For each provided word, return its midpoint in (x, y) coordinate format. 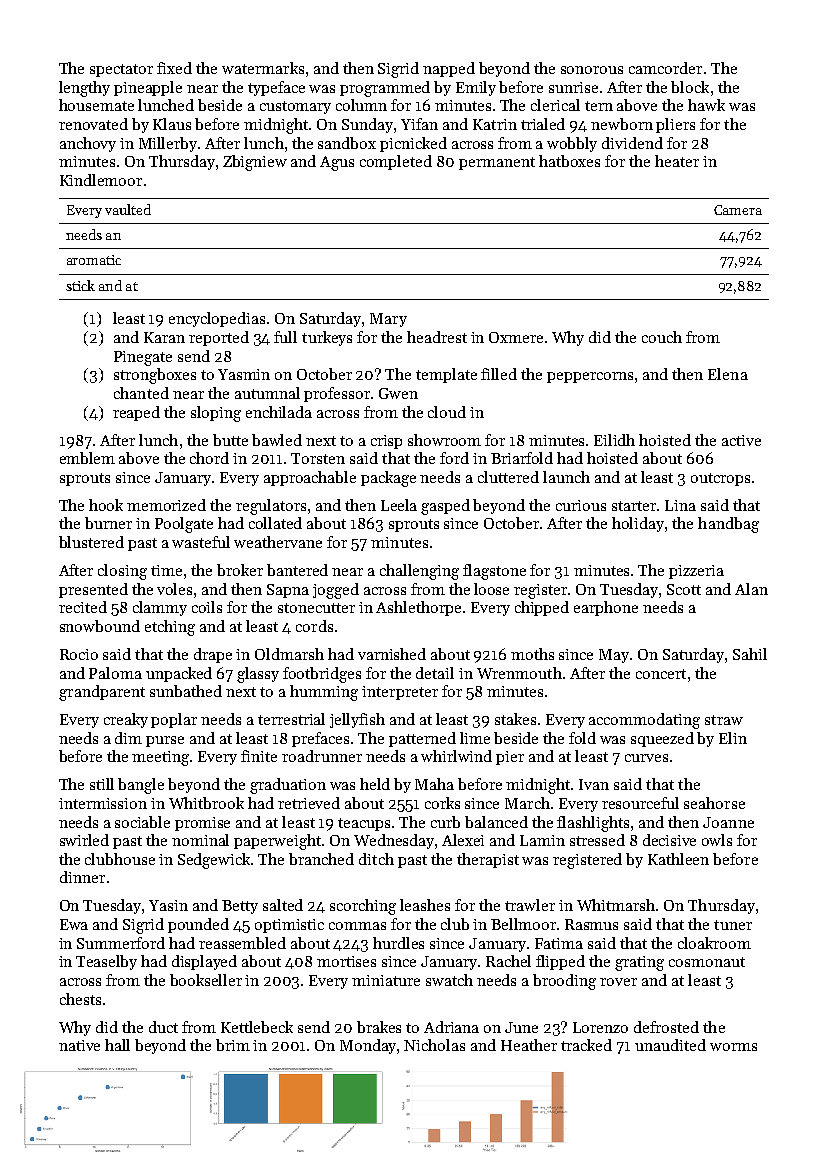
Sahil (750, 654)
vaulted (128, 209)
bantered (297, 570)
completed (396, 162)
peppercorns (590, 377)
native (79, 1045)
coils (207, 607)
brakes (379, 1027)
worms (733, 1047)
